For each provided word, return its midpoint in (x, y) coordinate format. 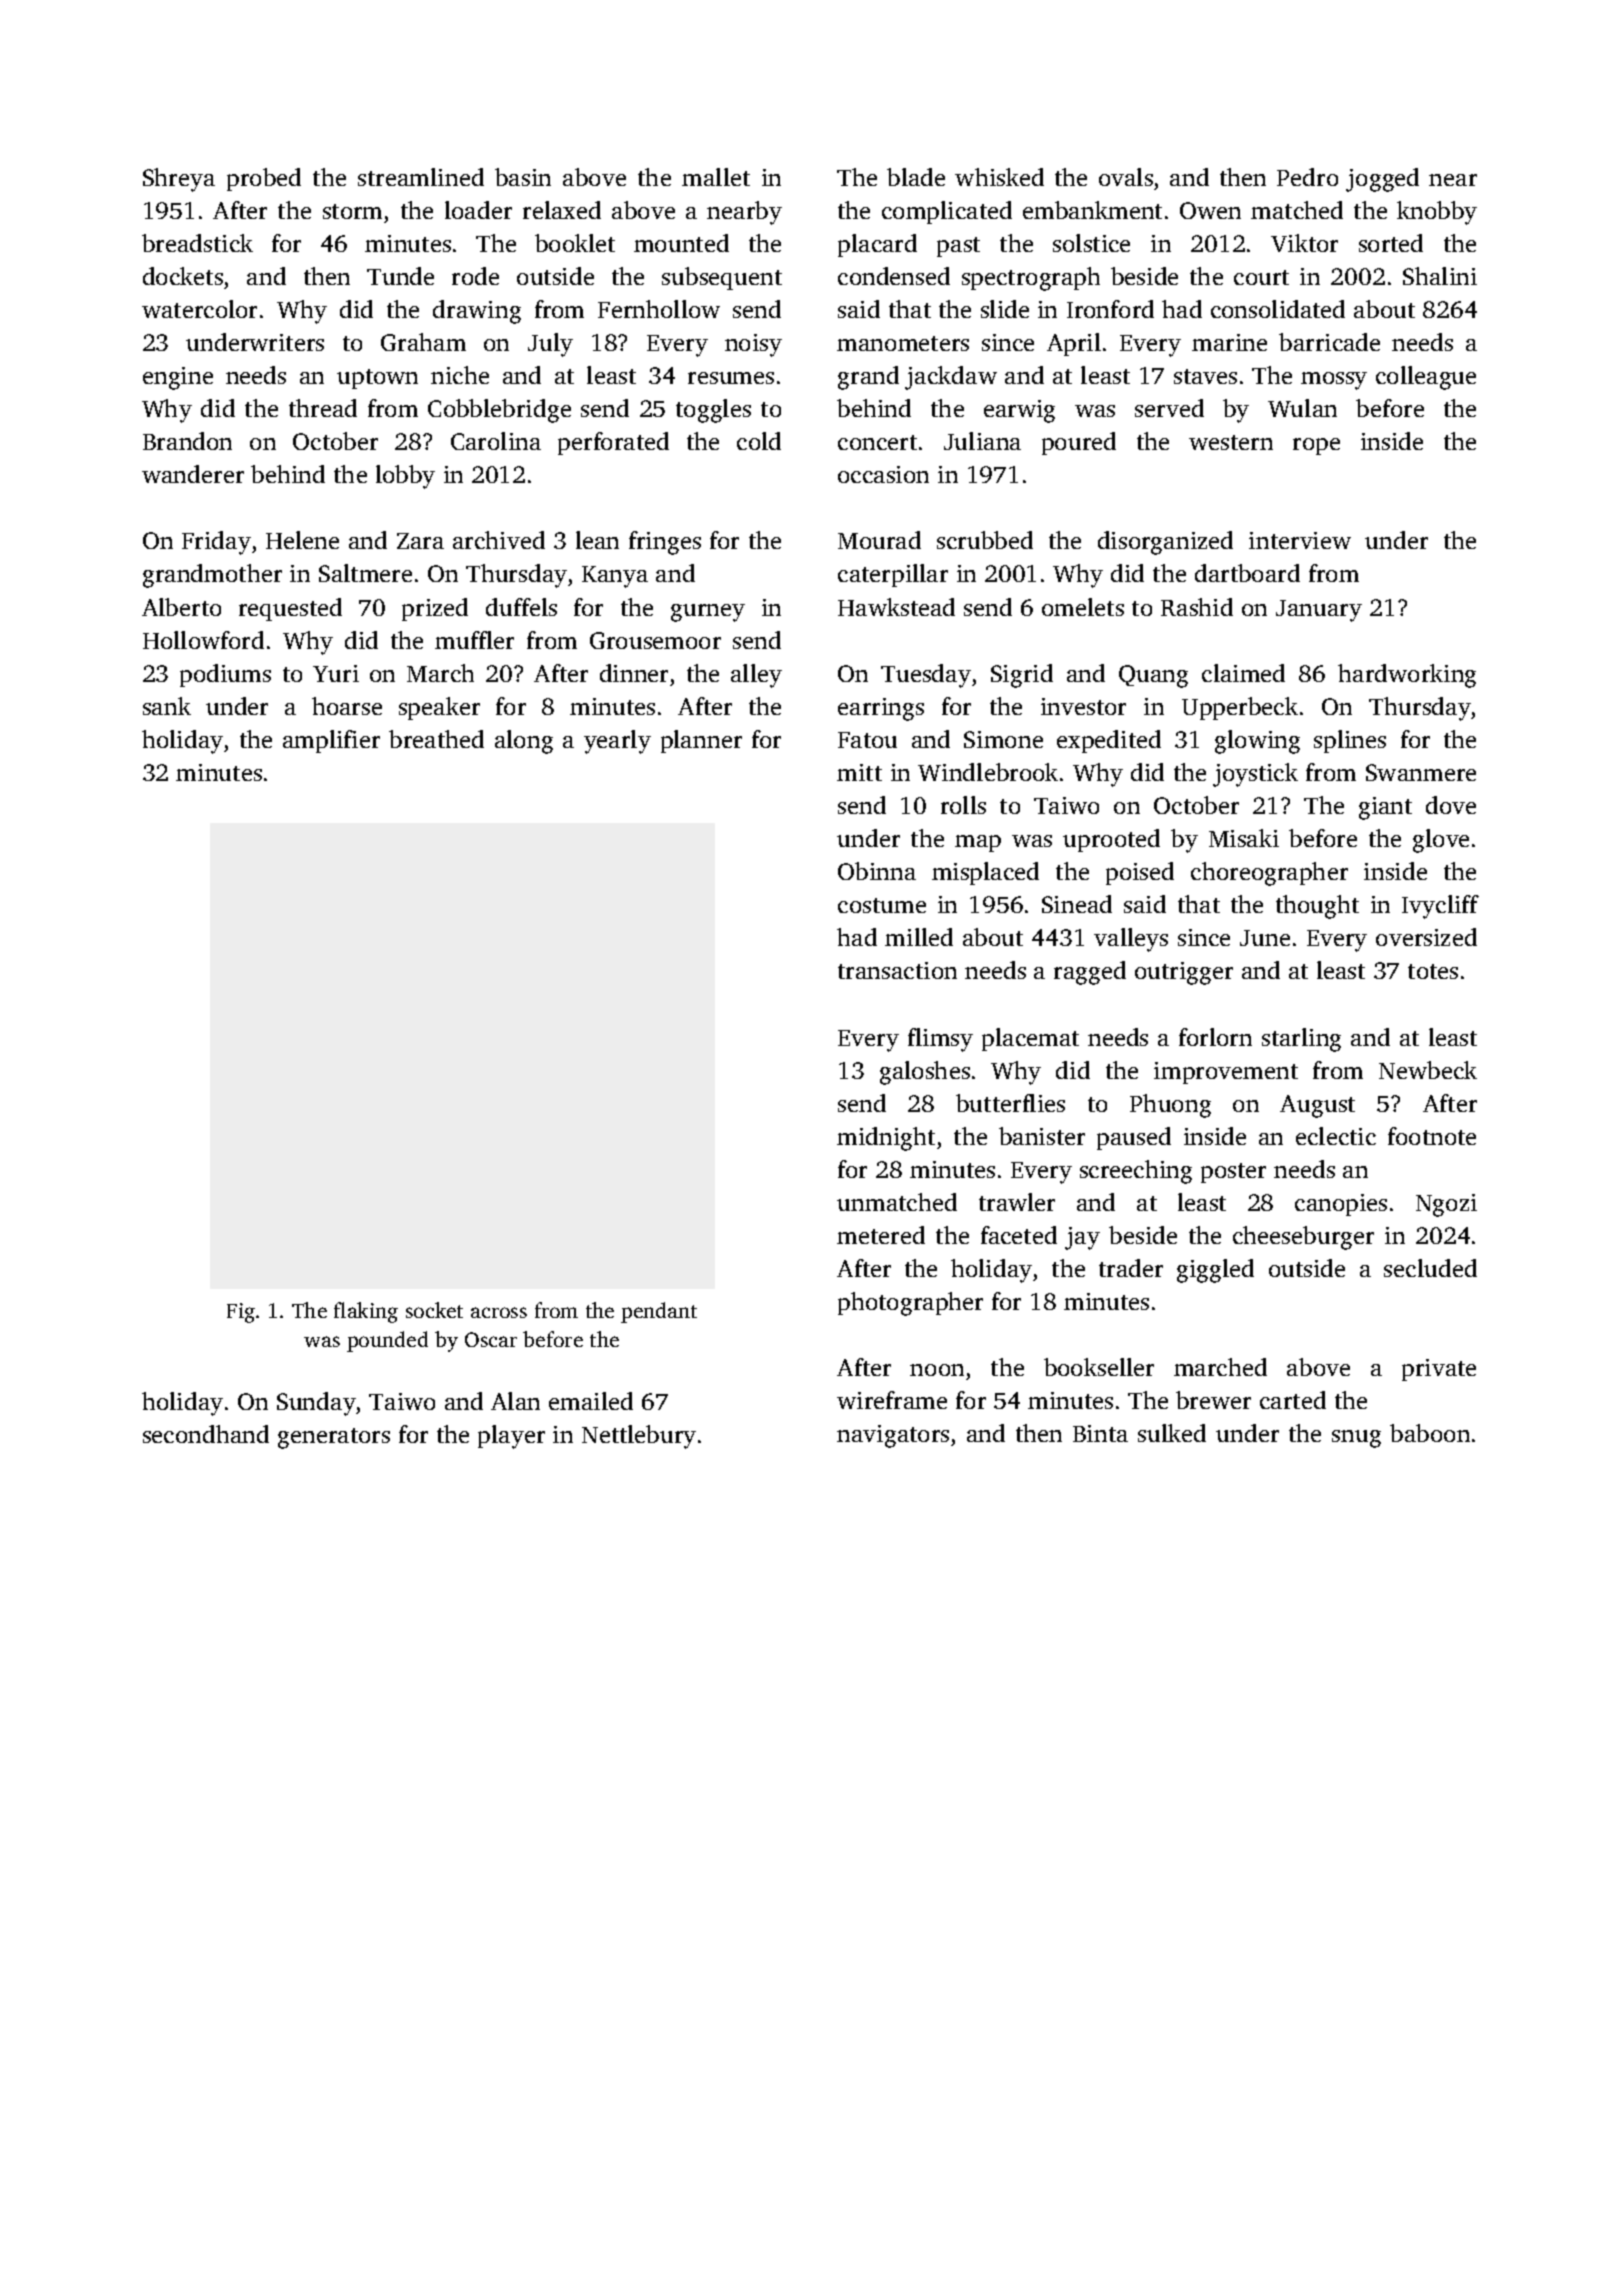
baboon (1430, 1433)
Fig (241, 1313)
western (1231, 442)
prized (435, 609)
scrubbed (985, 540)
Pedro (1307, 177)
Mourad (879, 540)
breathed (436, 739)
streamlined (421, 177)
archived (499, 540)
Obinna (877, 871)
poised (1140, 873)
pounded (387, 1341)
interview (1300, 540)
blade (916, 177)
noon (937, 1370)
